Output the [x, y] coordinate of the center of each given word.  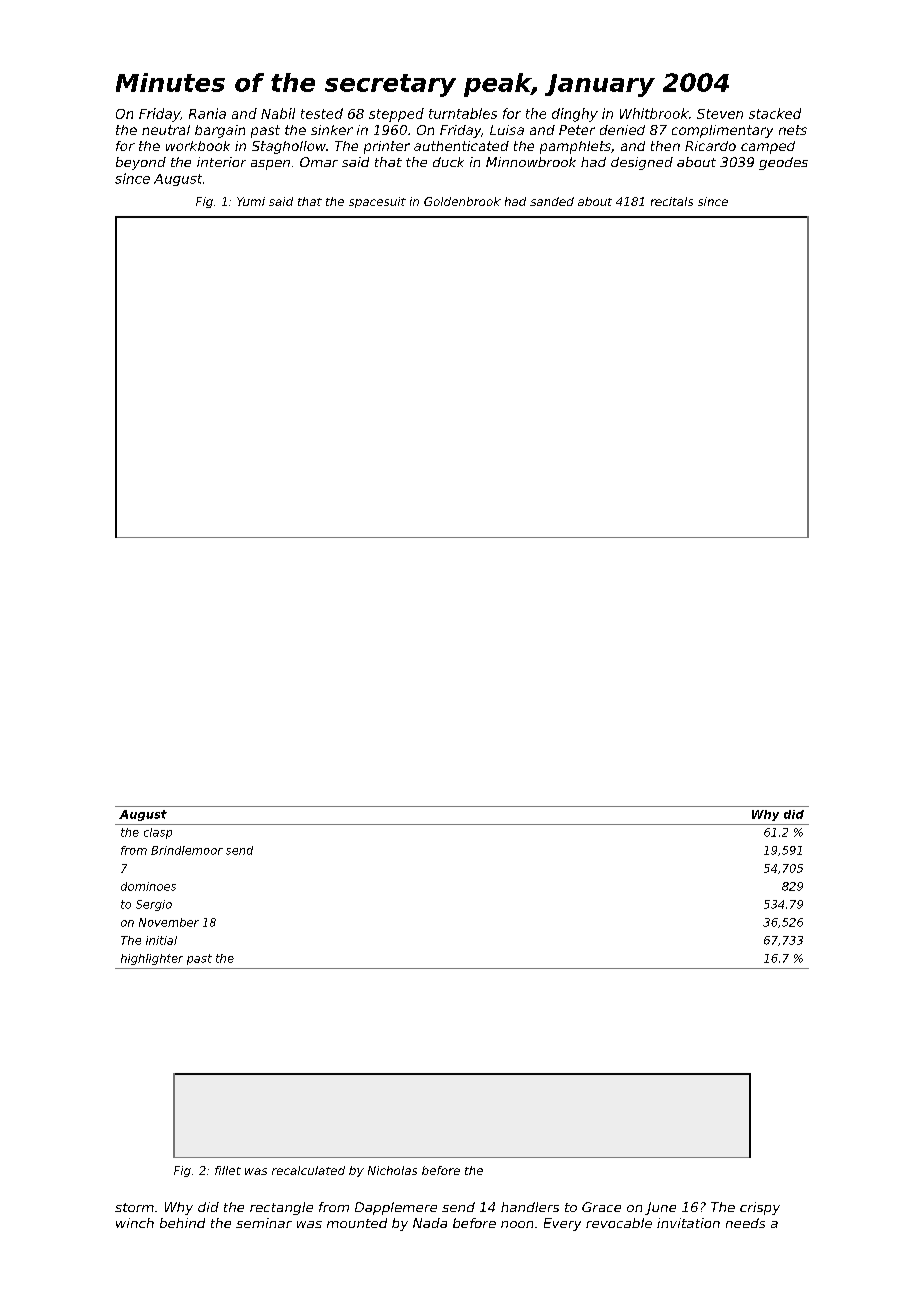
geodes [783, 163]
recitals [672, 201]
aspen [270, 165]
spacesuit [377, 202]
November [169, 922]
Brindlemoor [187, 850]
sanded [552, 201]
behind [182, 1223]
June [660, 1208]
